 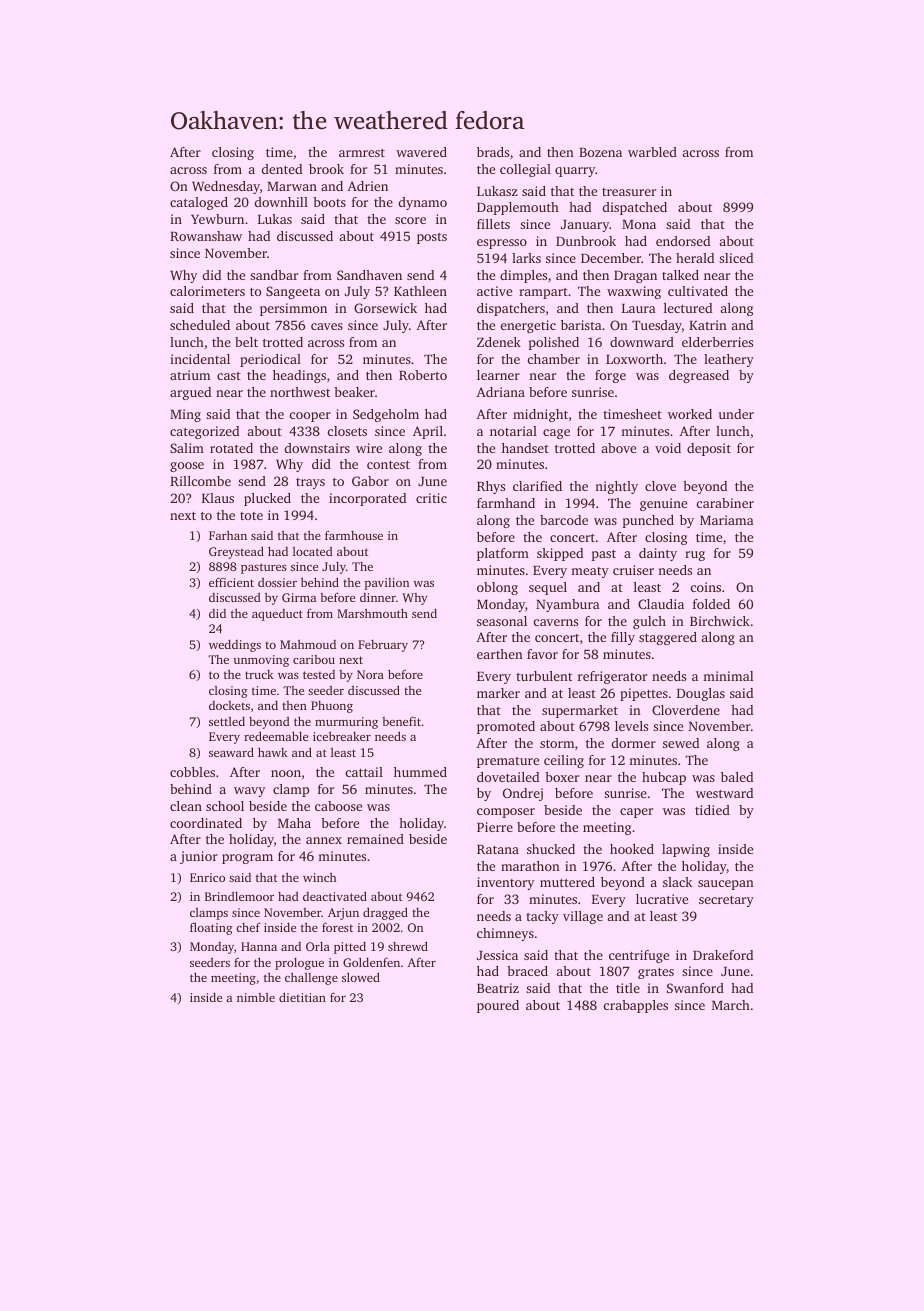 I want to click on Brindlemoor, so click(x=239, y=896).
